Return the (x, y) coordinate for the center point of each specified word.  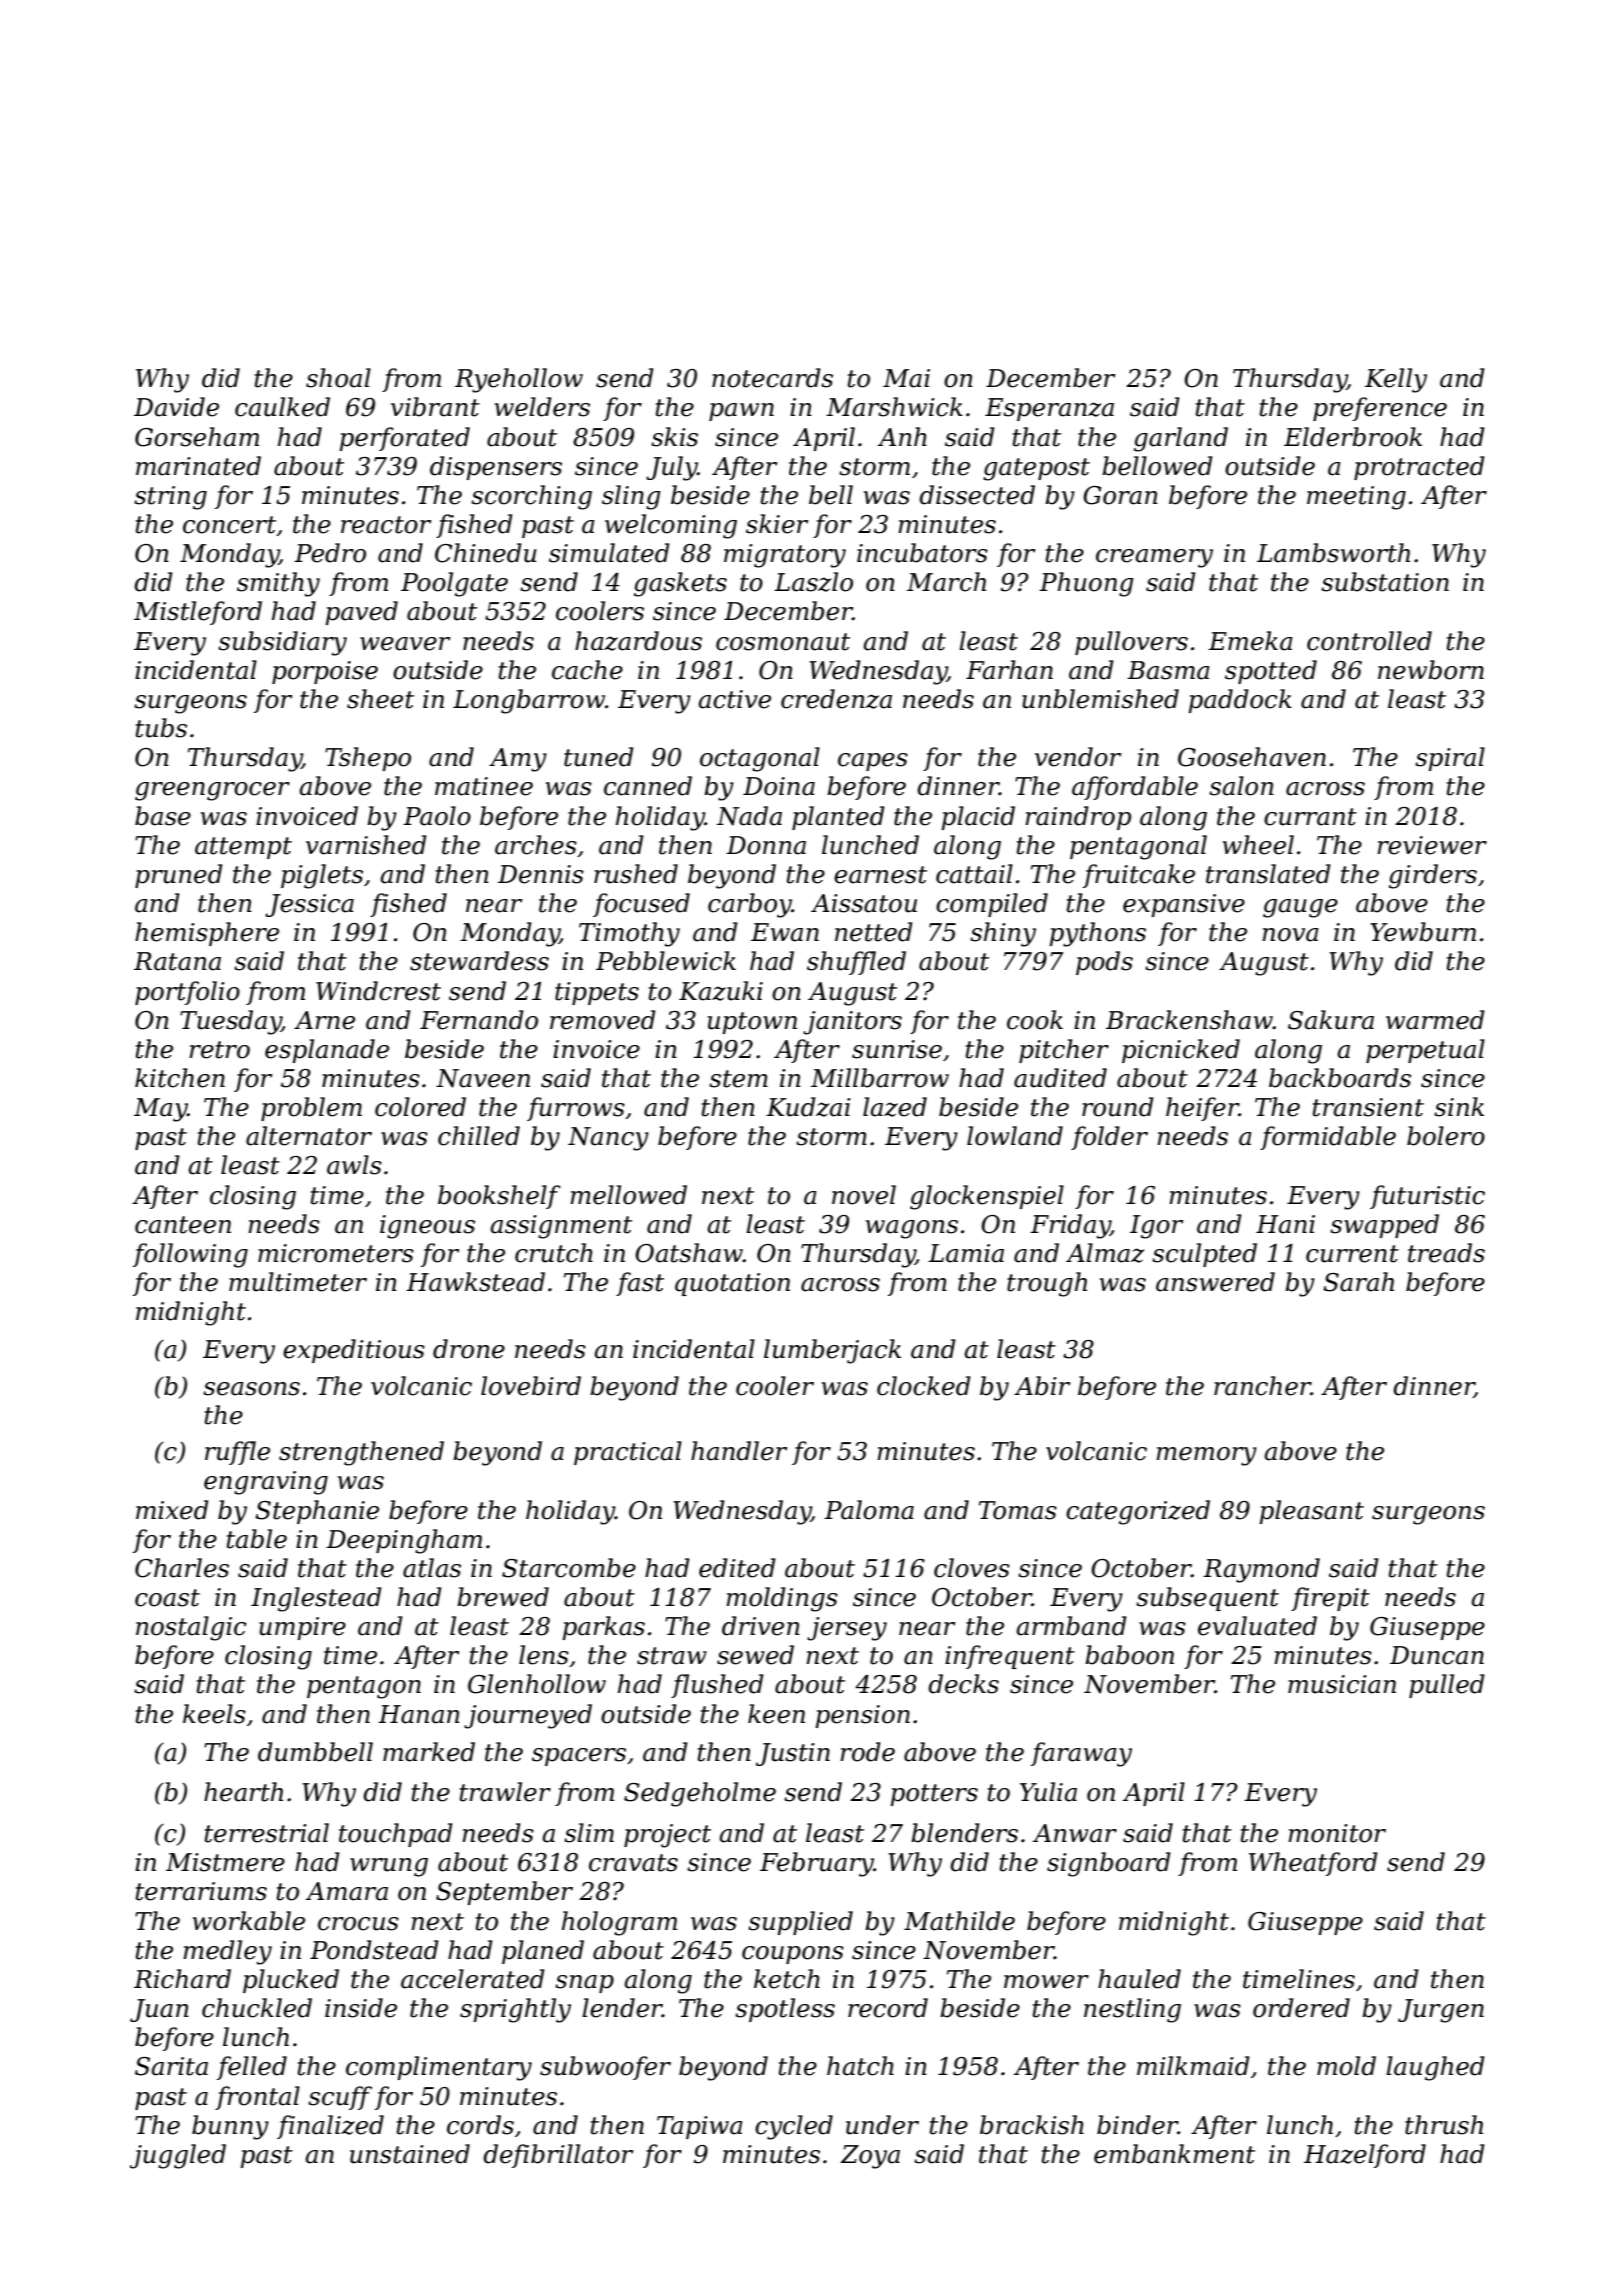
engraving (266, 1483)
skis (674, 437)
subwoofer (605, 2068)
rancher (1262, 1386)
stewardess (479, 961)
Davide (176, 407)
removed (603, 1020)
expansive (1184, 905)
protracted (1419, 468)
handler (739, 1451)
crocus (358, 1924)
